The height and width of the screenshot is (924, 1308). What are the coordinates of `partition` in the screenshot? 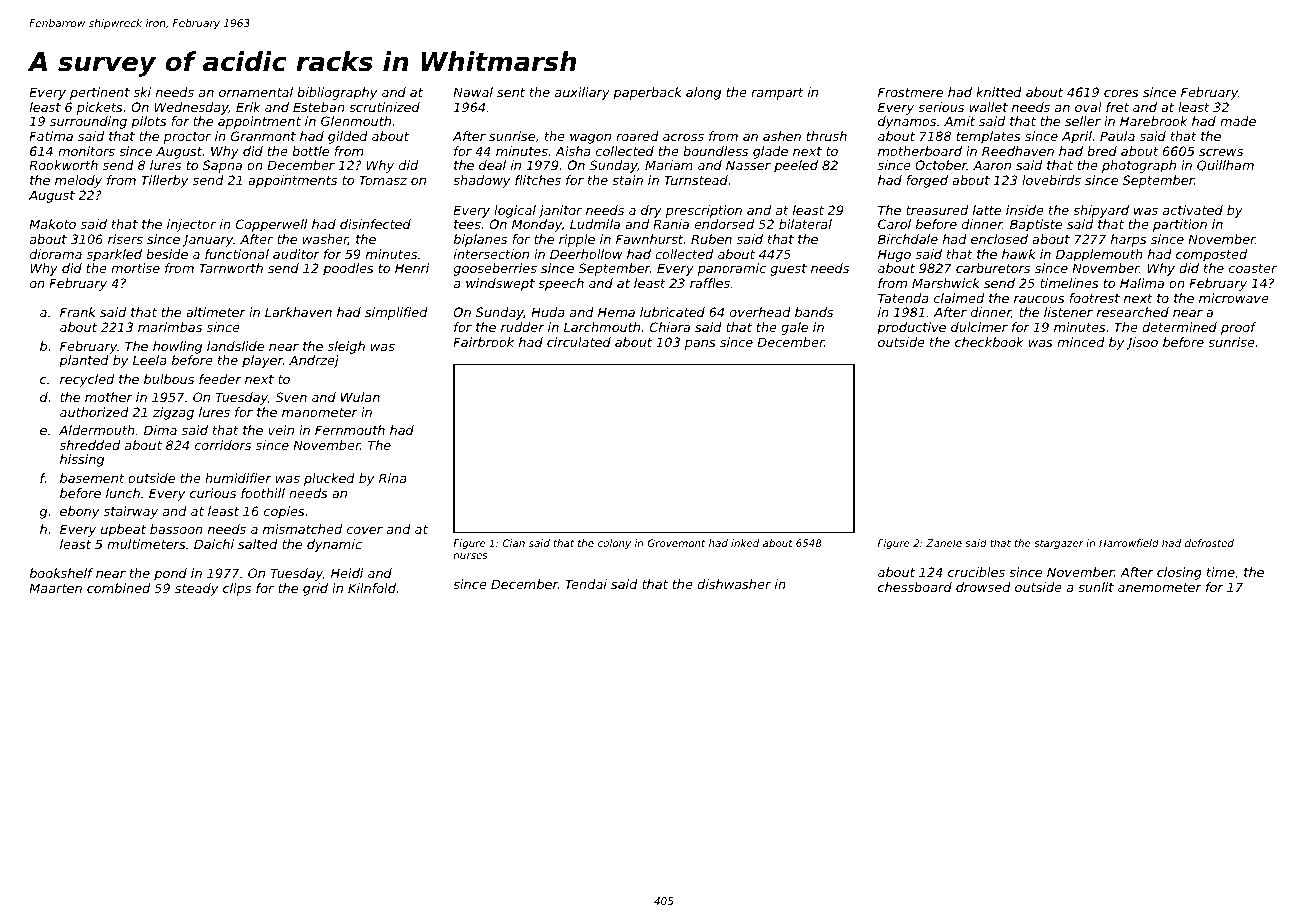 It's located at (1180, 225).
